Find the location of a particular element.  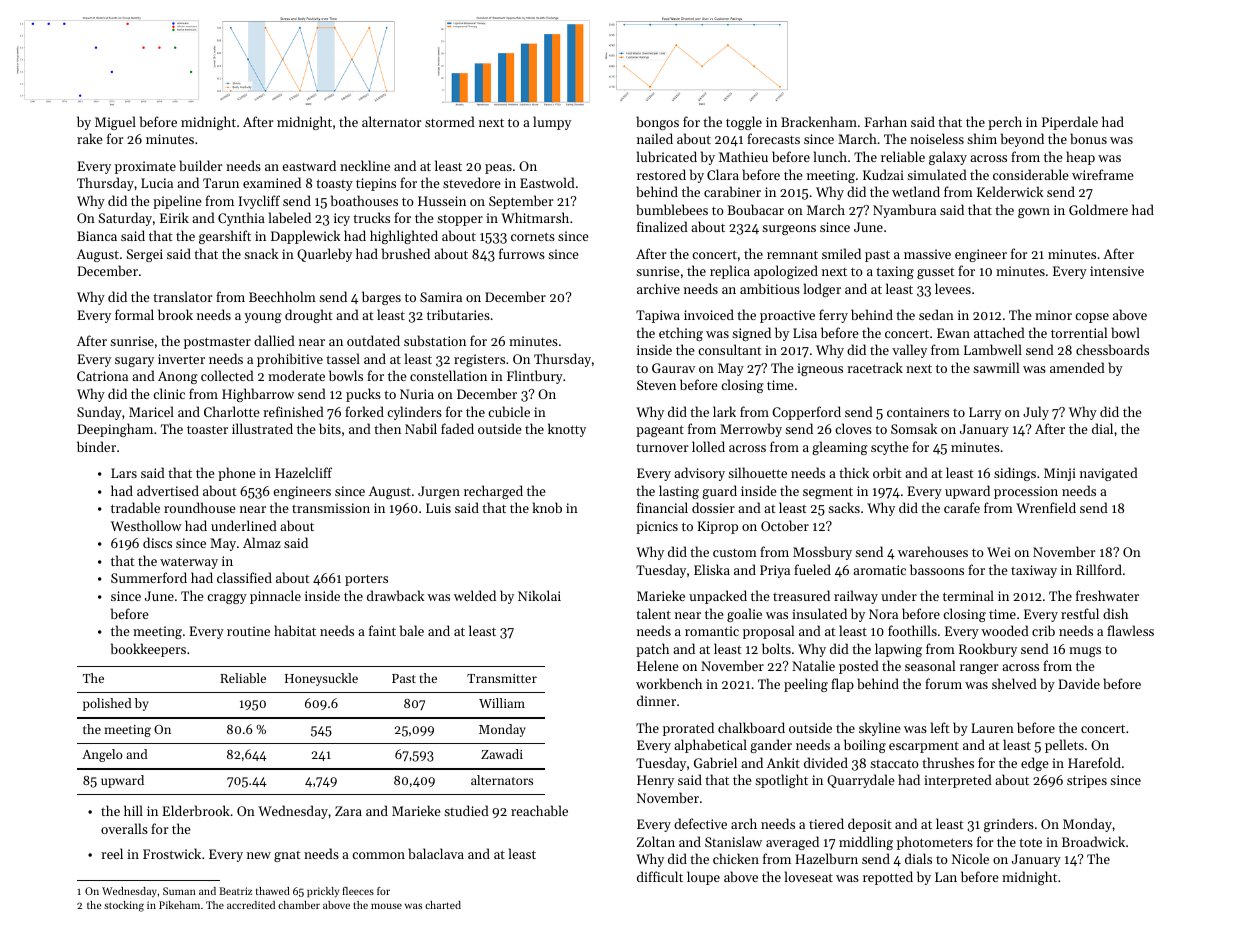

Summerford is located at coordinates (149, 577).
